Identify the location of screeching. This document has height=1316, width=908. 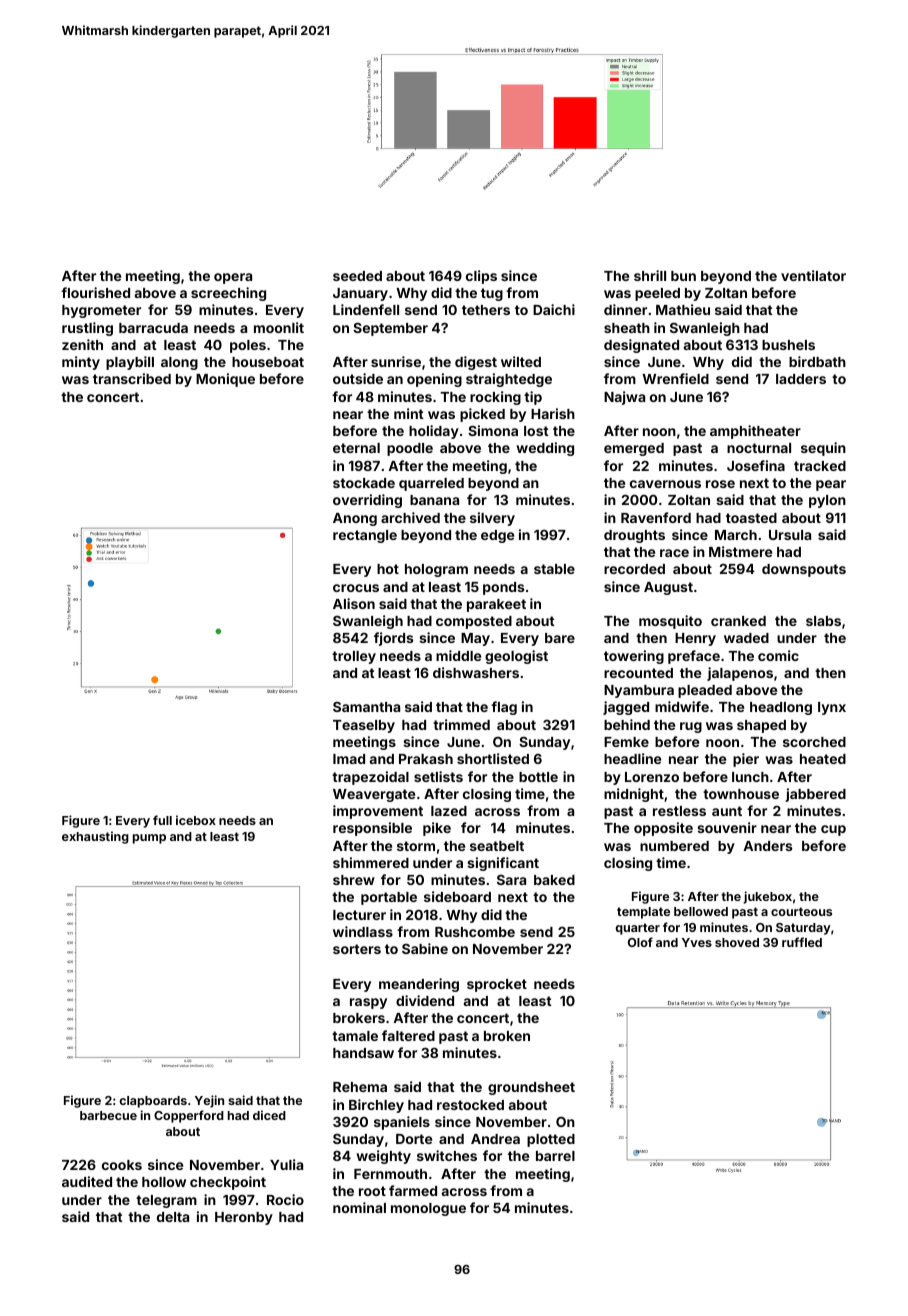
(228, 294).
